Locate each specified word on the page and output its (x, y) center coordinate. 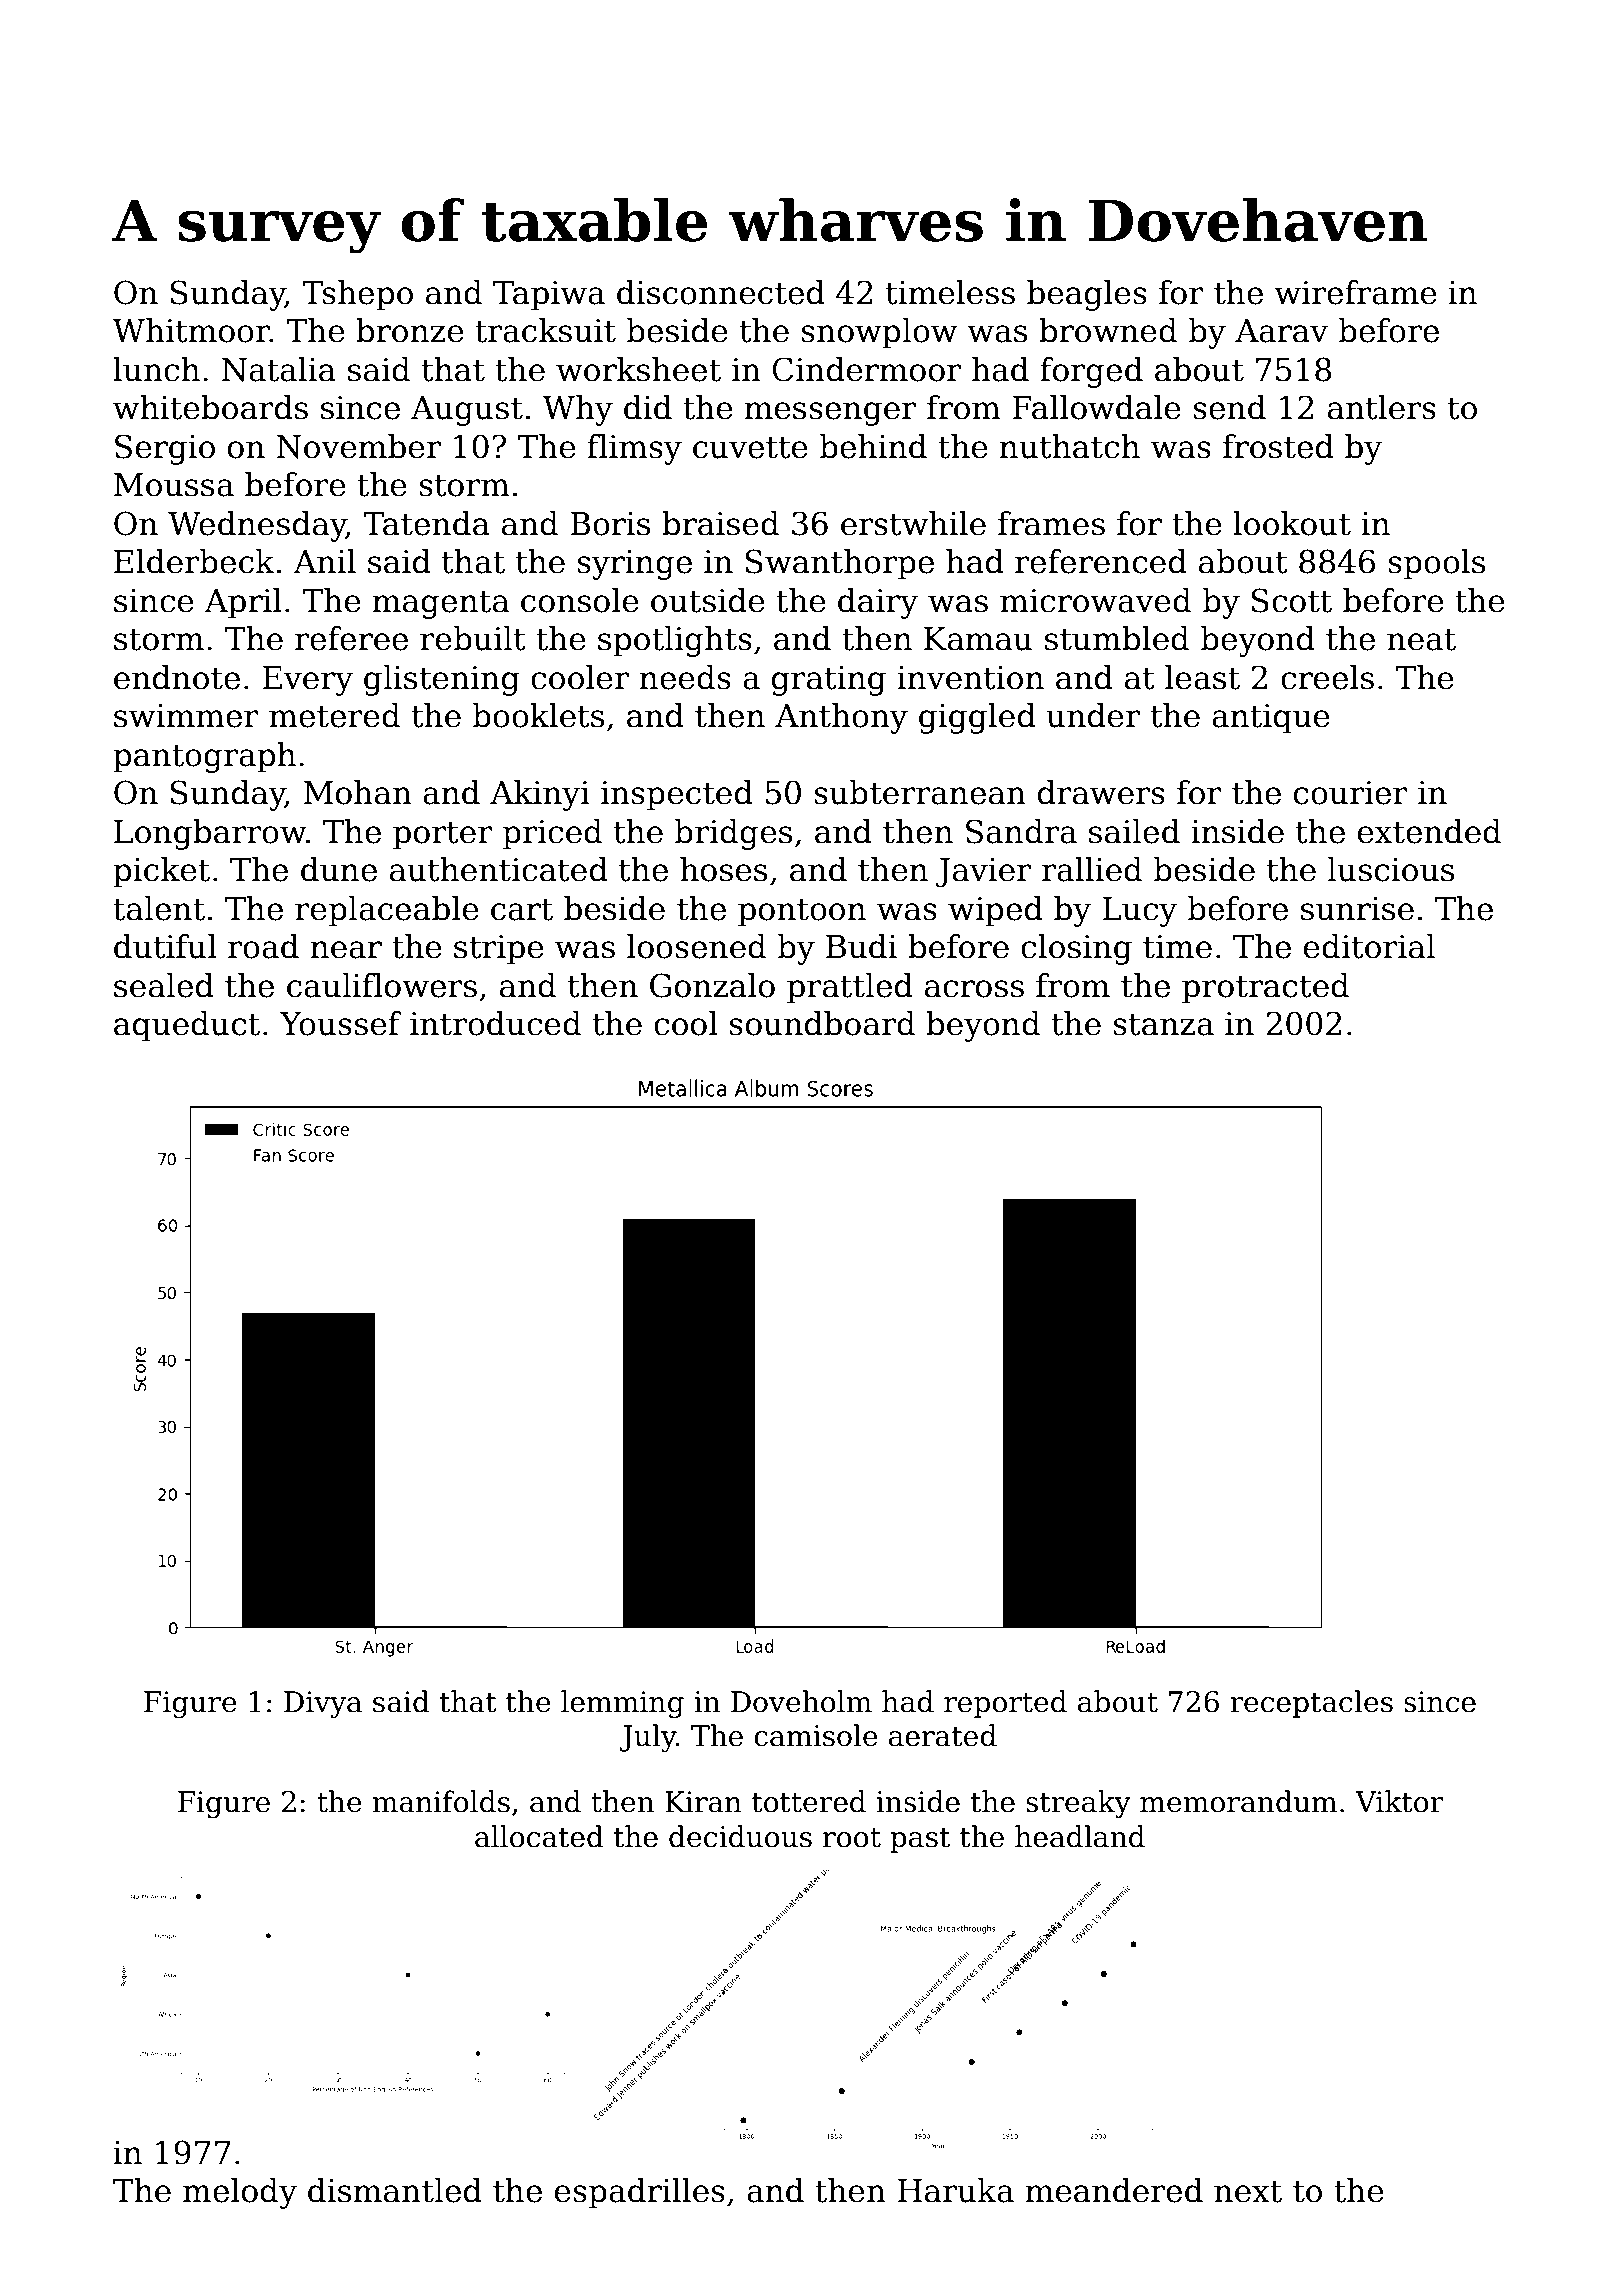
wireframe (1355, 292)
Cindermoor (866, 369)
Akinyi (540, 795)
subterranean (920, 792)
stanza (1163, 1025)
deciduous (740, 1836)
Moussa (174, 485)
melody (240, 2193)
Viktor (1399, 1801)
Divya (323, 1704)
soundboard (822, 1023)
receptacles (1311, 1704)
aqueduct (187, 1026)
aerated (943, 1735)
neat (1421, 640)
